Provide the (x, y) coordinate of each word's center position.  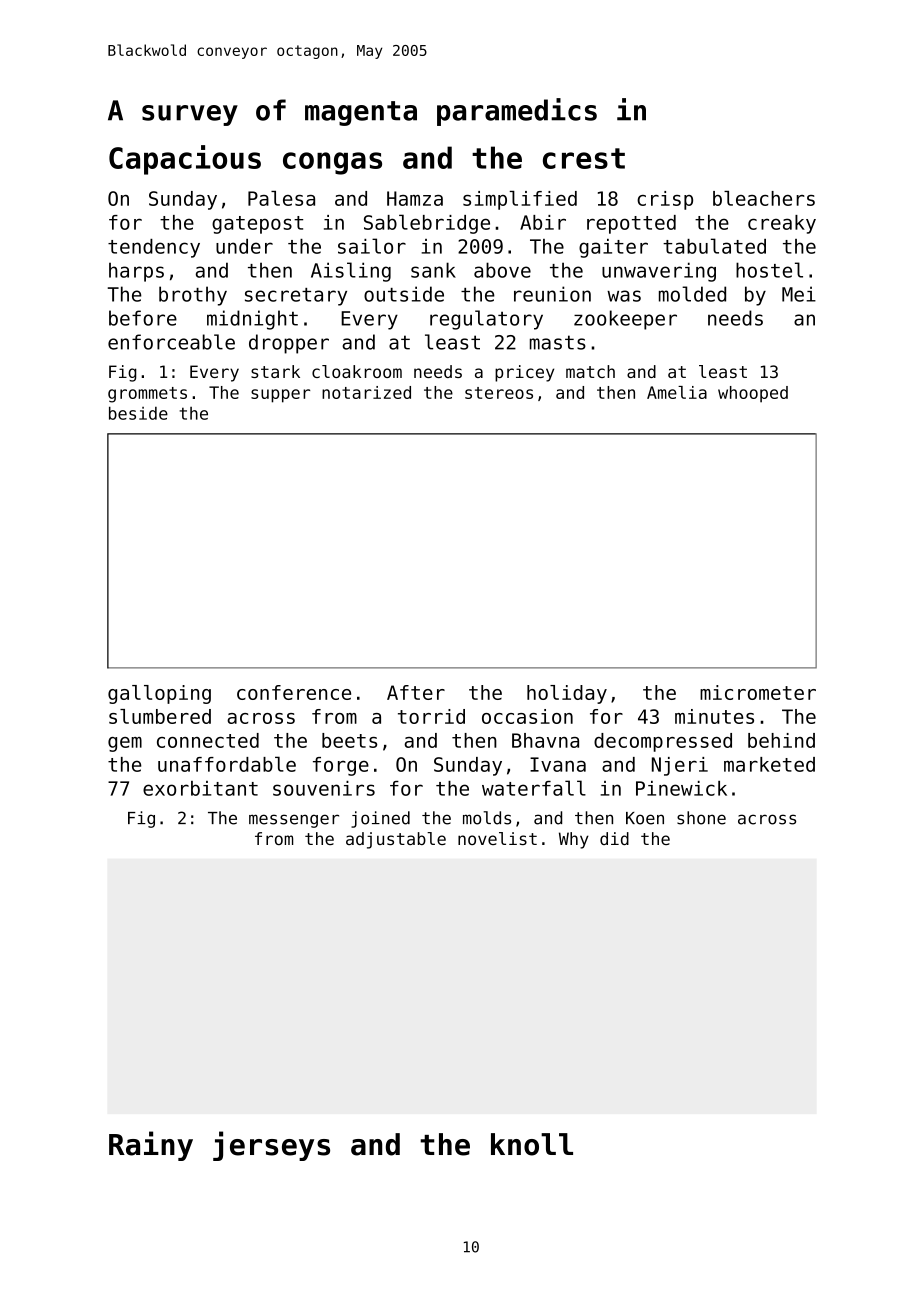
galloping (159, 694)
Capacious (185, 160)
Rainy (151, 1146)
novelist (497, 838)
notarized (366, 392)
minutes (714, 716)
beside (138, 413)
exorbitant (200, 788)
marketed (769, 764)
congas (332, 163)
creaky (782, 224)
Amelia (677, 392)
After (416, 692)
